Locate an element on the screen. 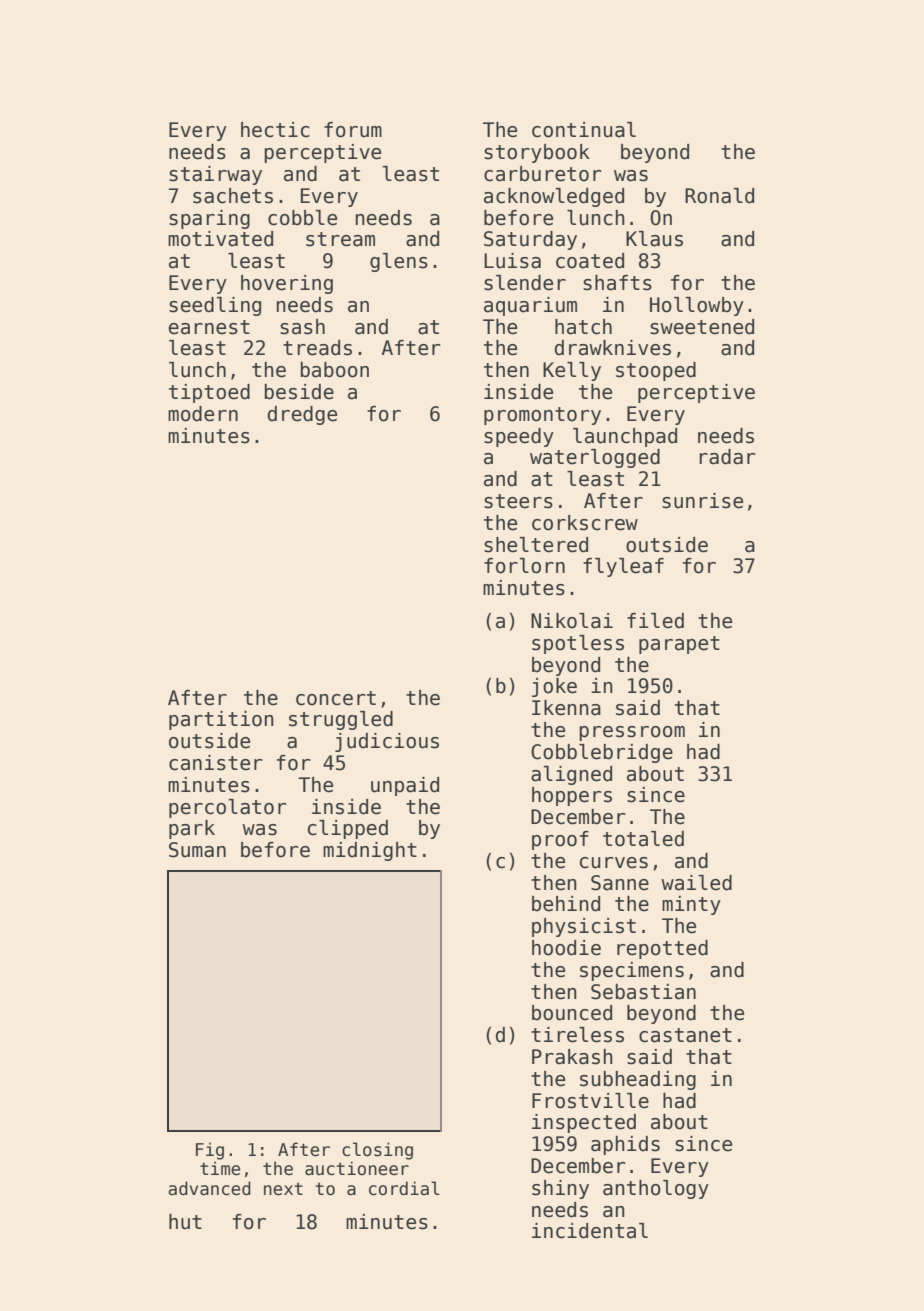 Image resolution: width=924 pixels, height=1311 pixels. sparing is located at coordinates (209, 219).
